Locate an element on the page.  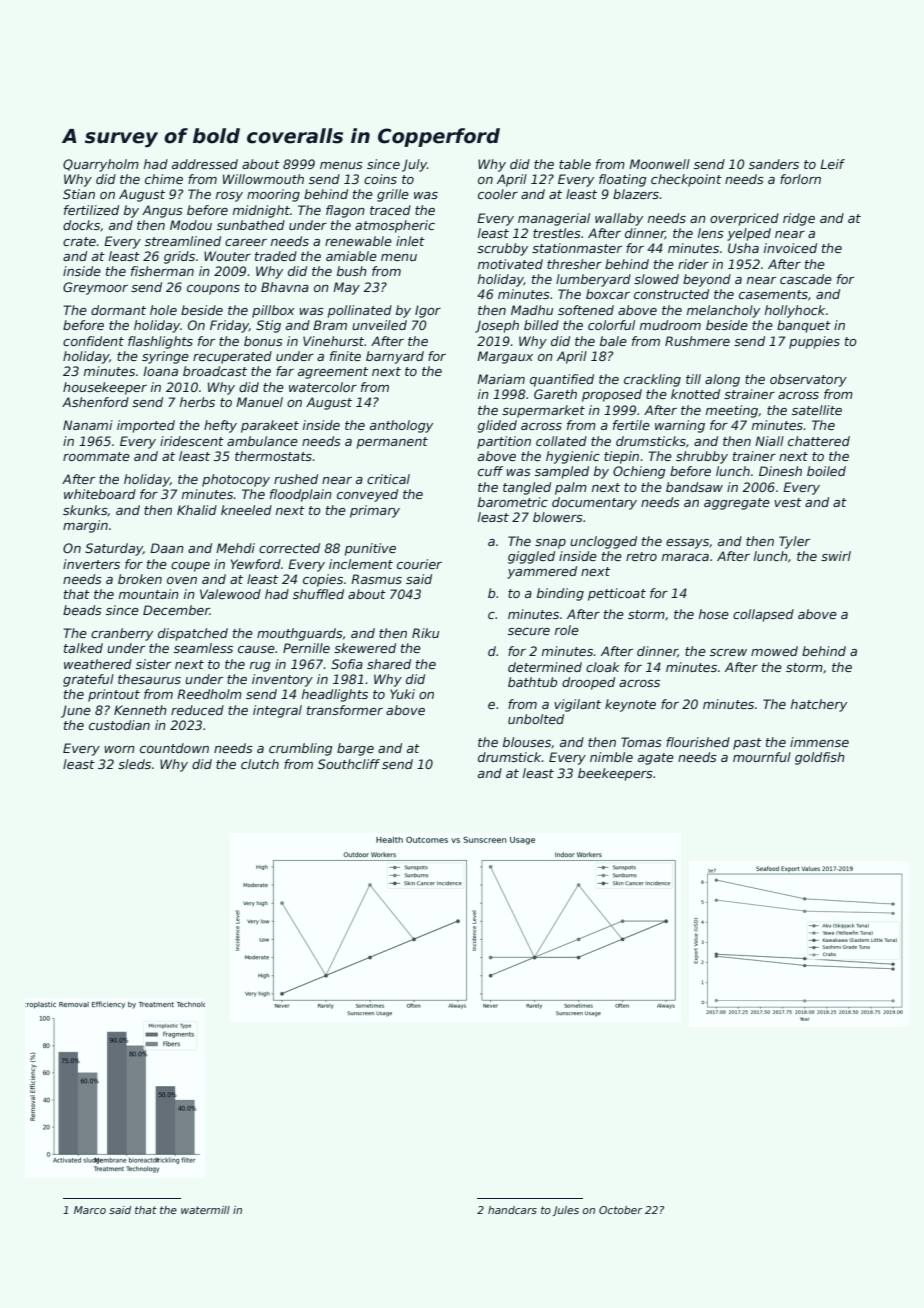
watermill is located at coordinates (205, 1210).
